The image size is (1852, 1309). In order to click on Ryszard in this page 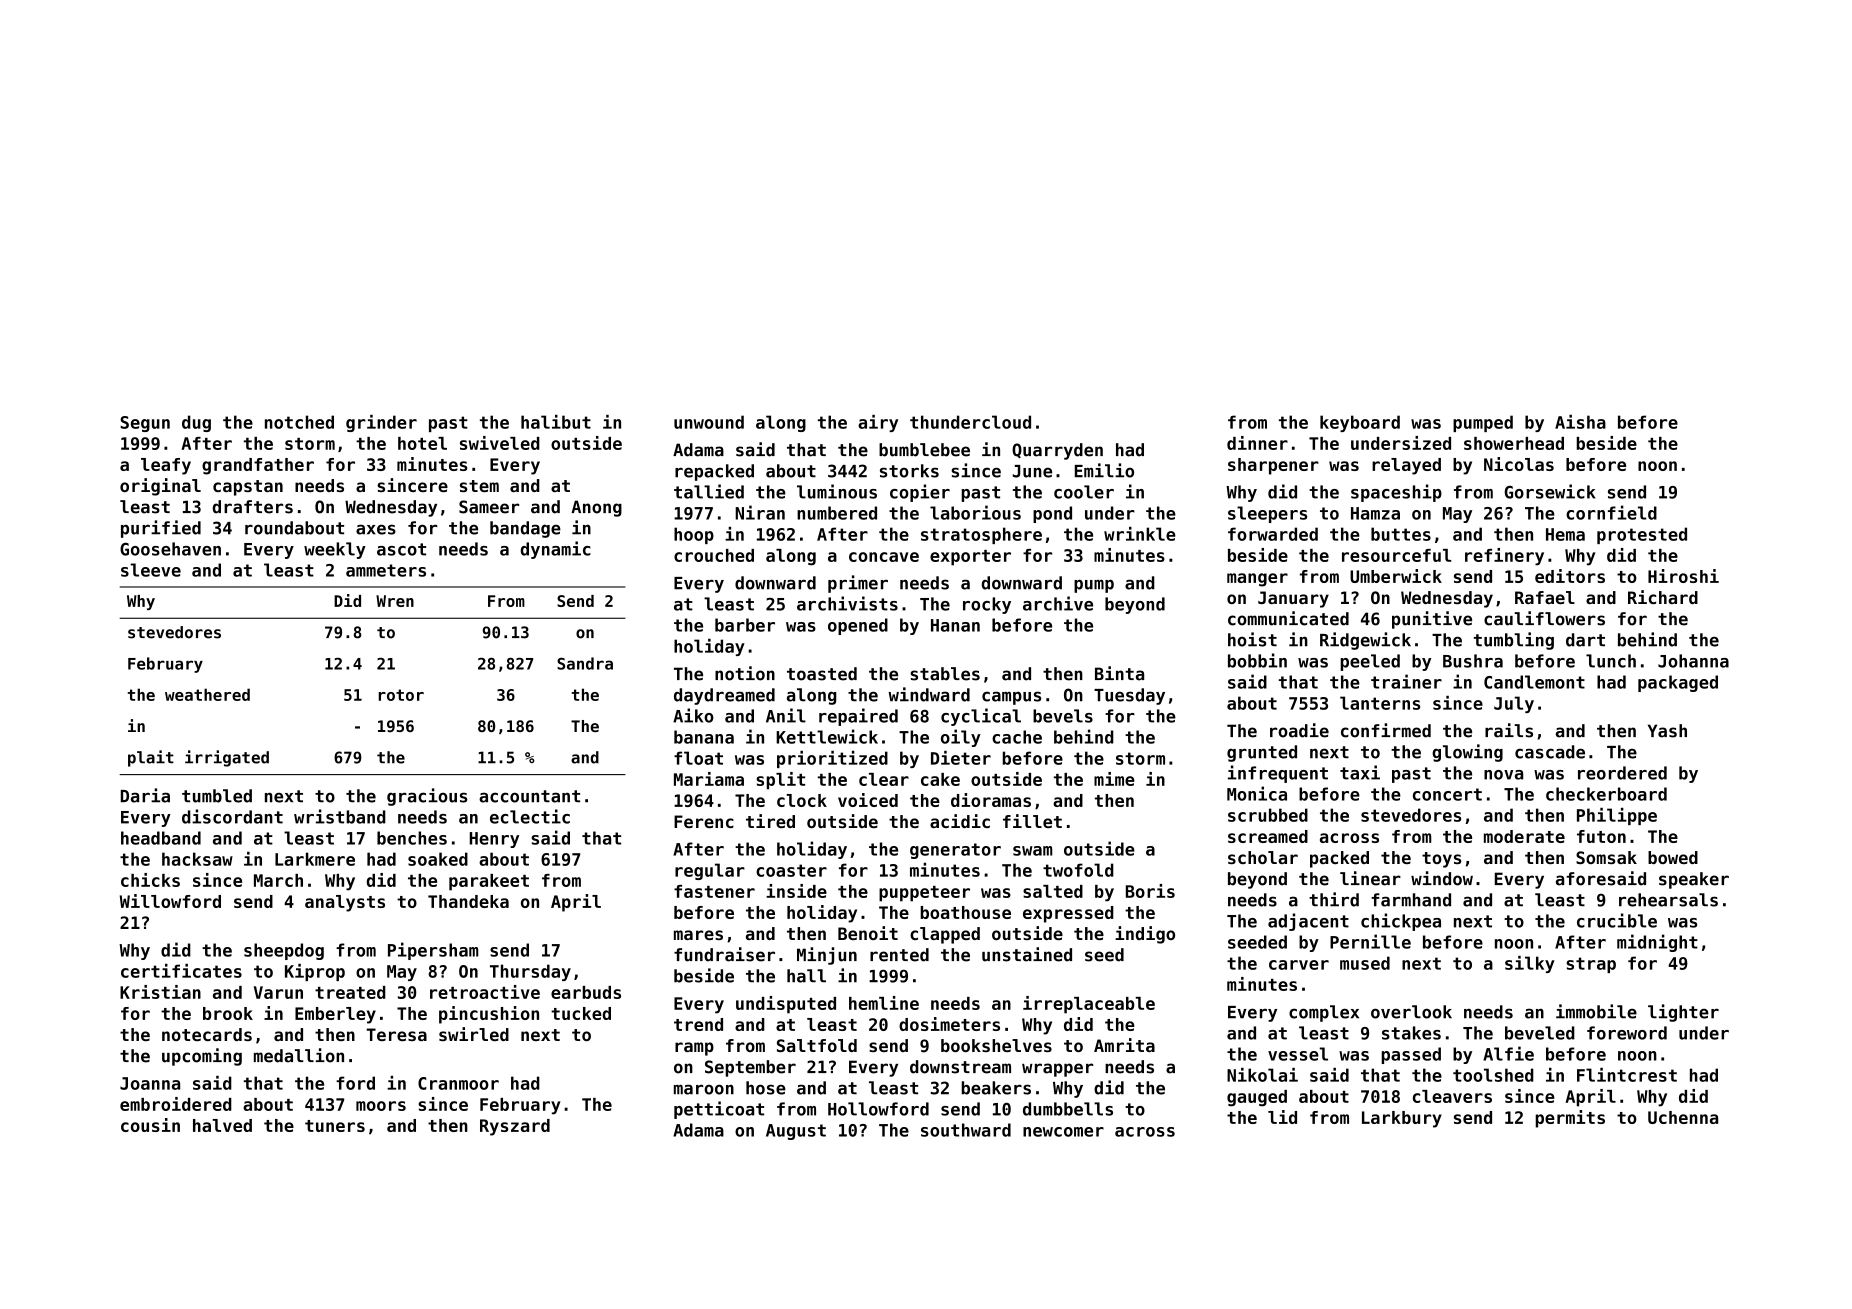, I will do `click(515, 1127)`.
